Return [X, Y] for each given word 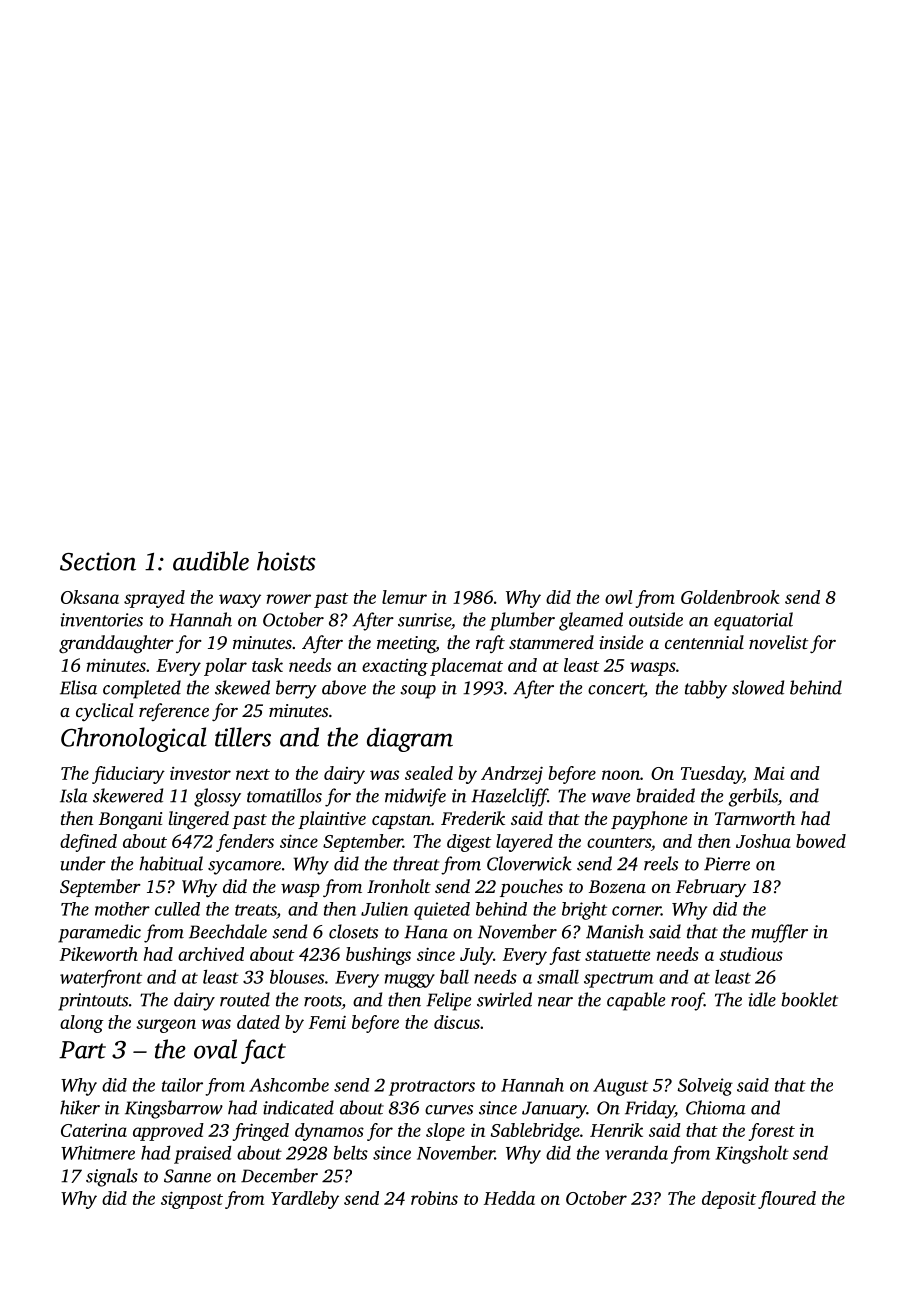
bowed [821, 841]
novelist [778, 642]
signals [112, 1177]
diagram [410, 739]
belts [350, 1152]
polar [225, 667]
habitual [171, 863]
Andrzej [512, 775]
